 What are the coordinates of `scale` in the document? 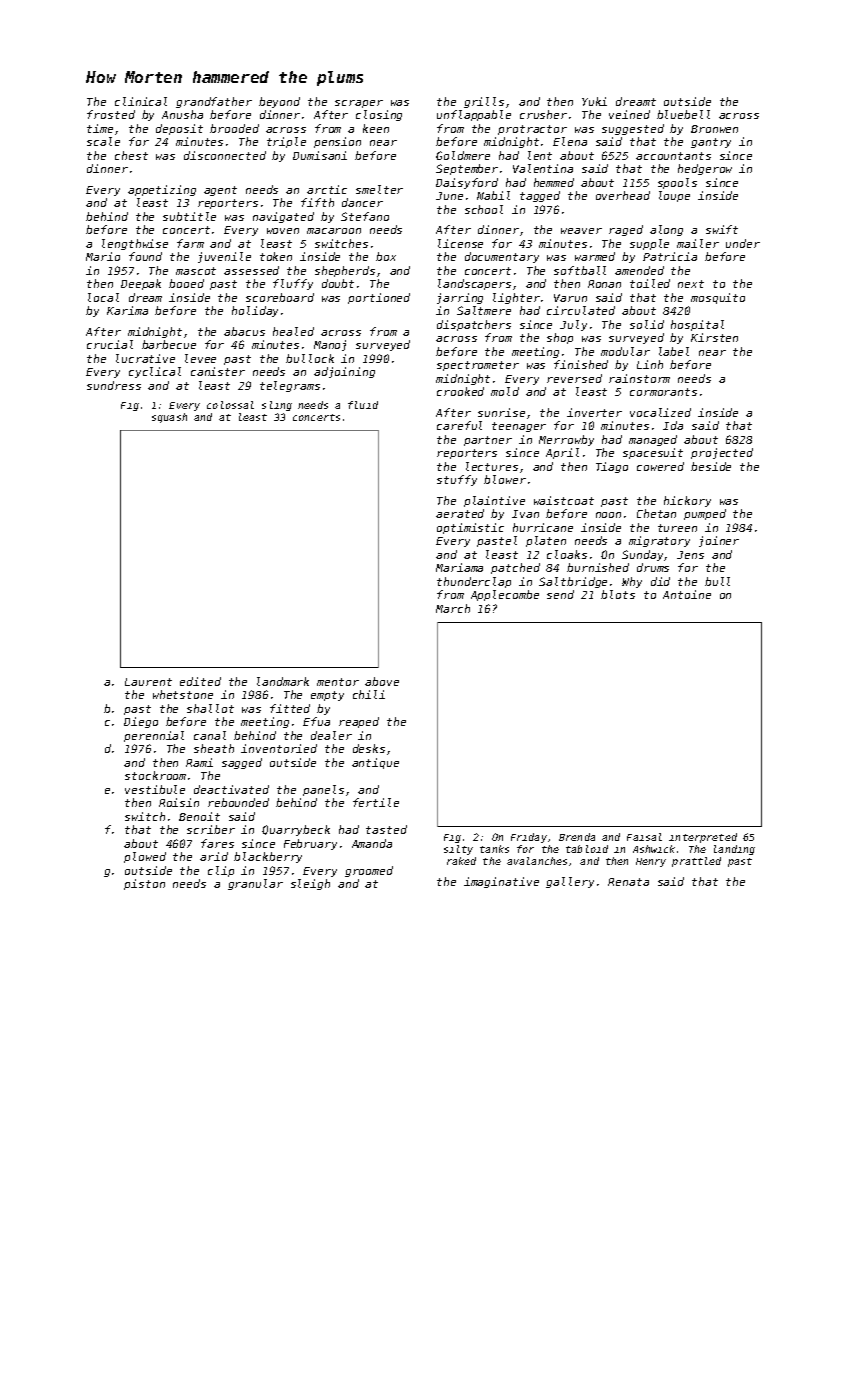 It's located at (103, 141).
